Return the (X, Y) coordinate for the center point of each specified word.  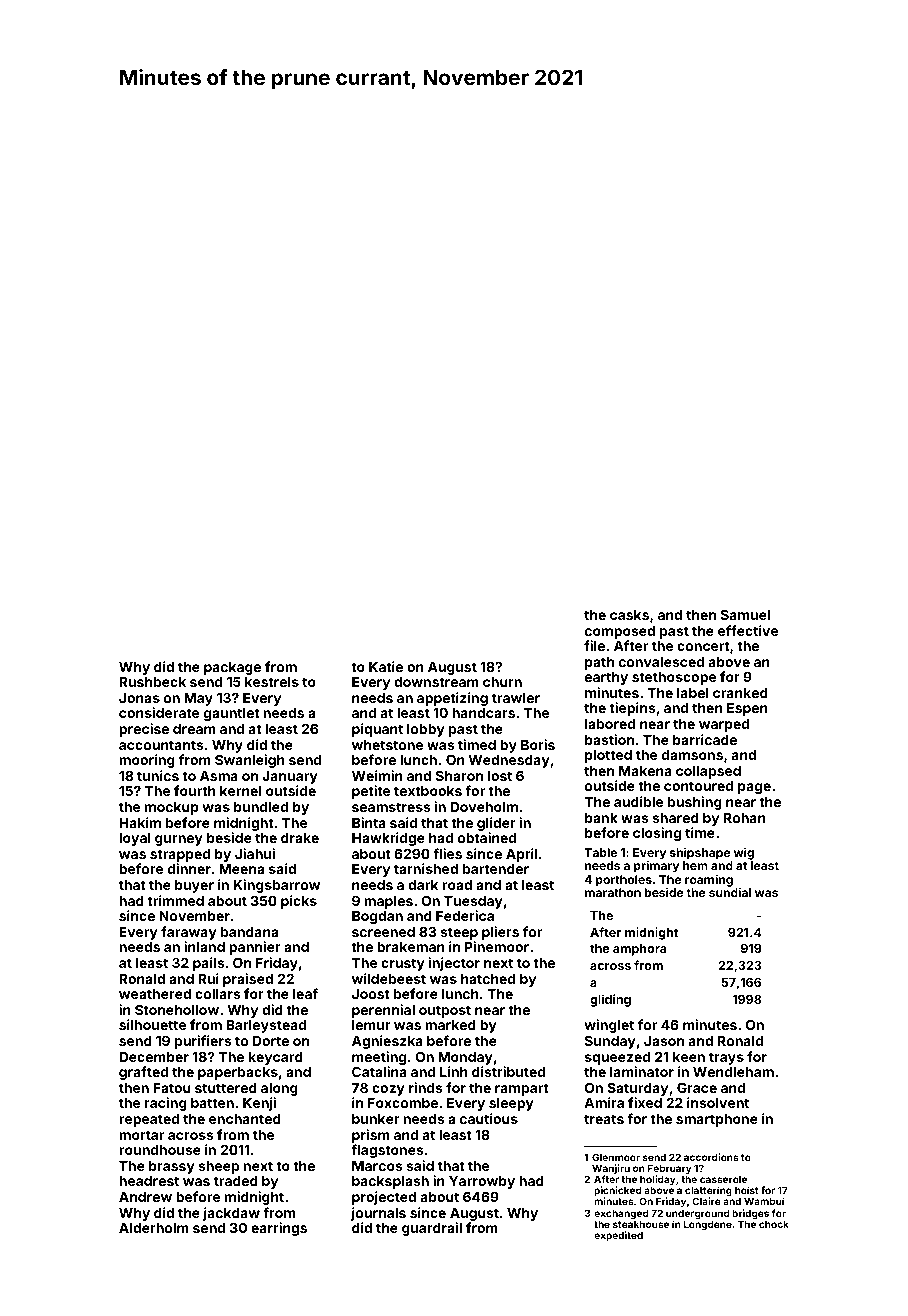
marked (450, 1025)
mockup (172, 808)
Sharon (459, 775)
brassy (172, 1167)
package (232, 668)
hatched (488, 979)
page (754, 788)
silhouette (152, 1024)
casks (629, 615)
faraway (189, 933)
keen (689, 1057)
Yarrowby (482, 1182)
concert (703, 646)
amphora (639, 950)
